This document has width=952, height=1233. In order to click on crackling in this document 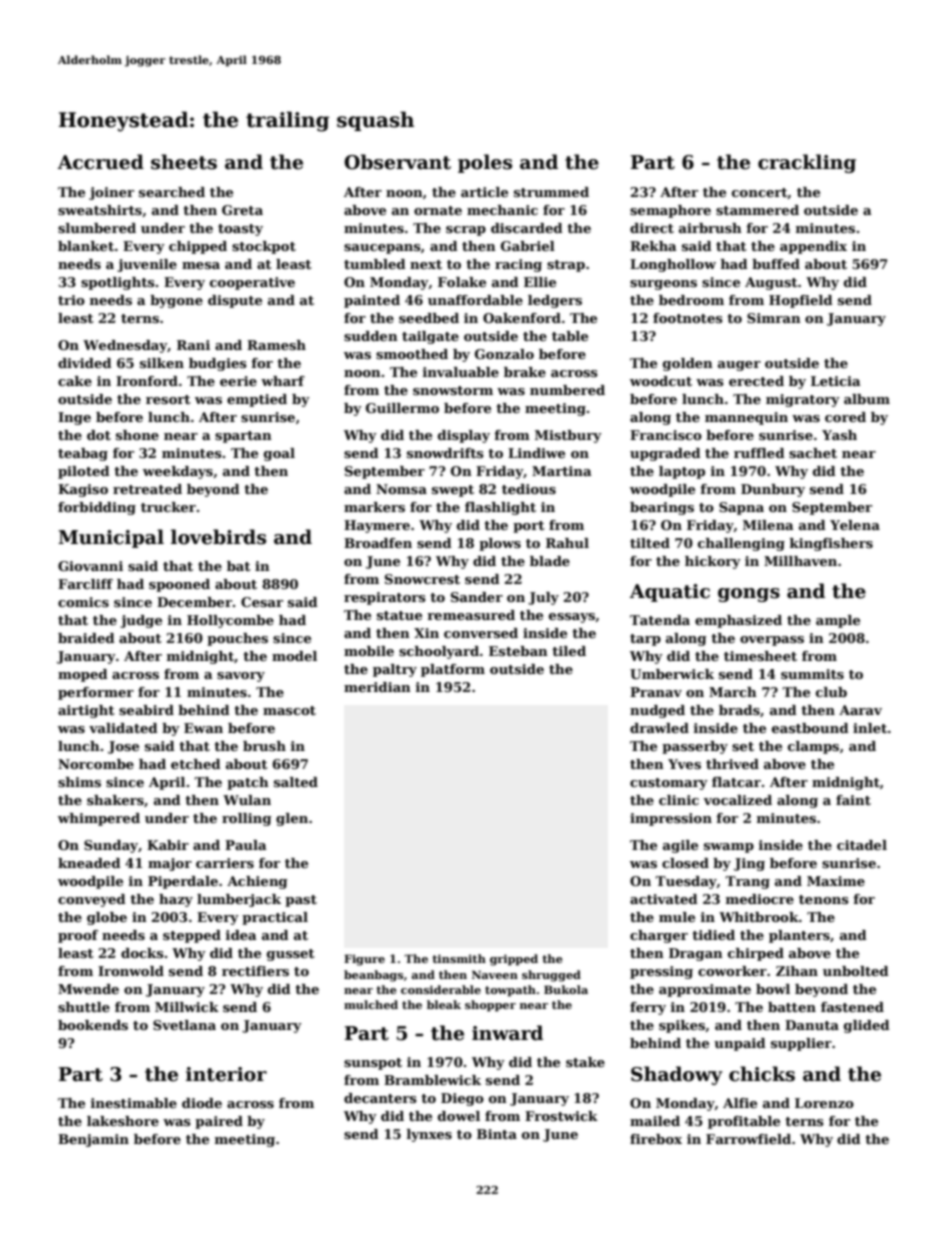, I will do `click(807, 163)`.
